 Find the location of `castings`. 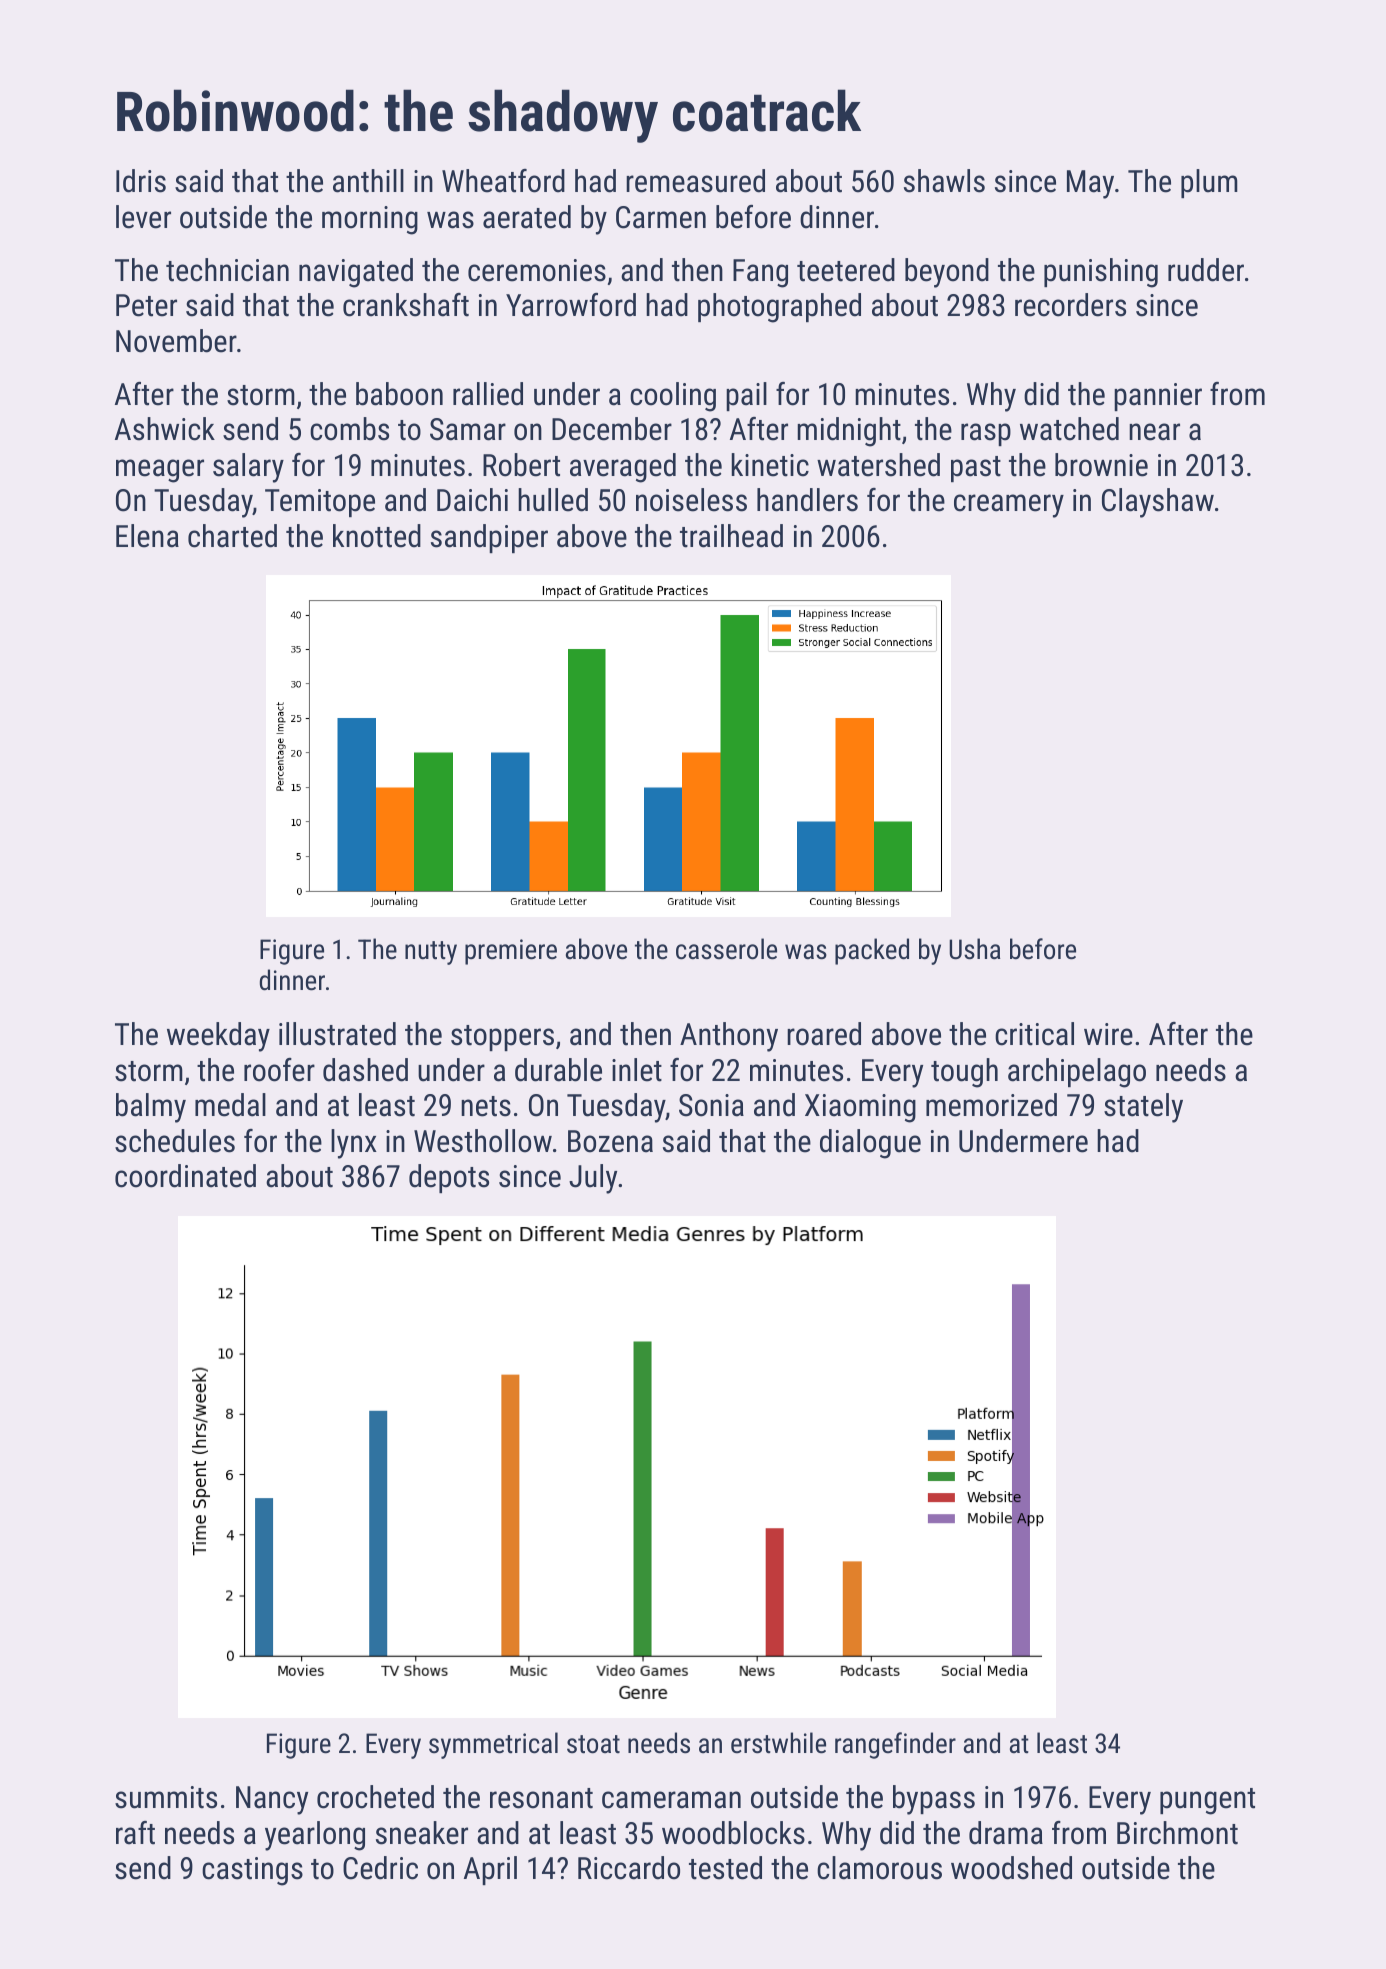

castings is located at coordinates (252, 1871).
